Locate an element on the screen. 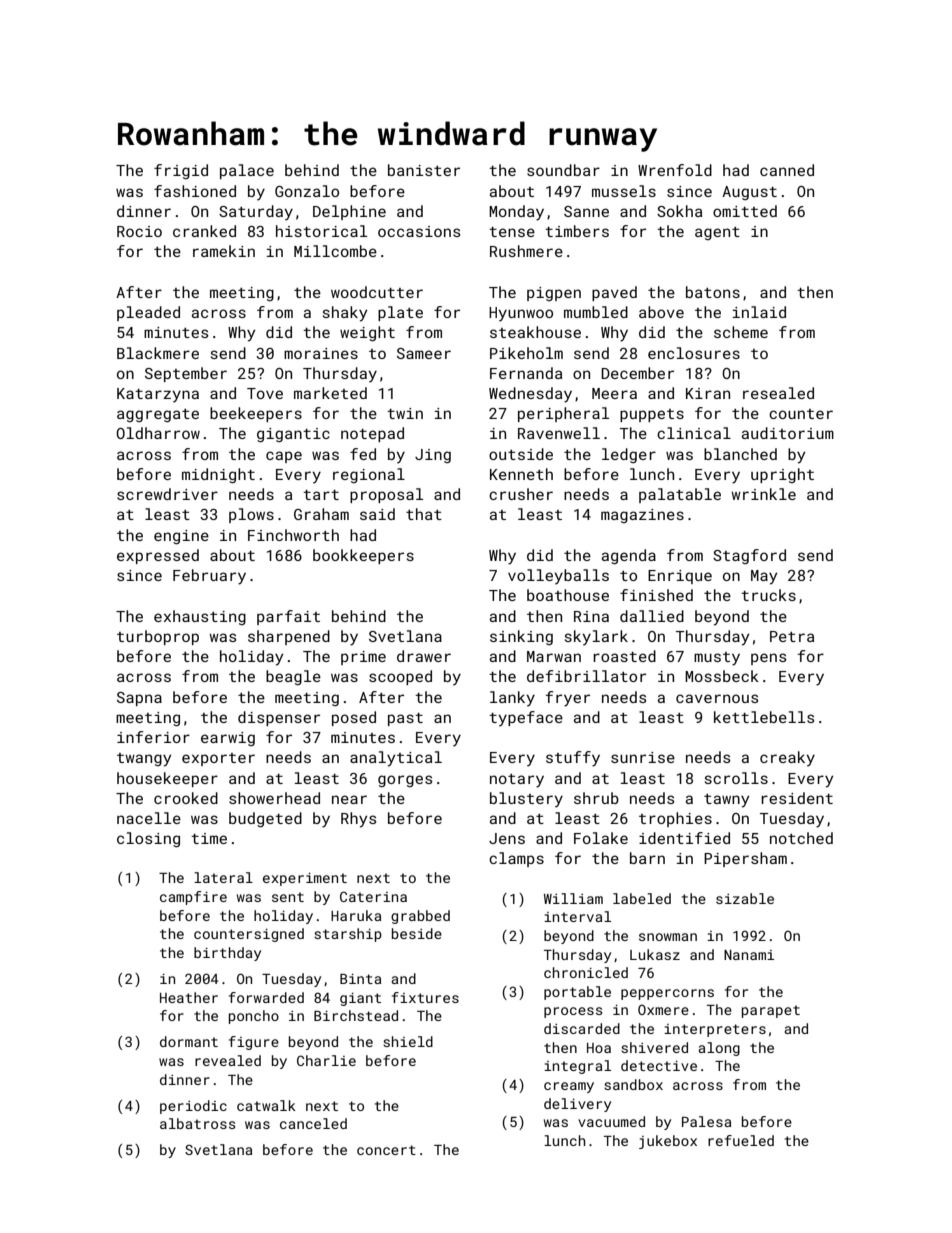 Image resolution: width=952 pixels, height=1233 pixels. canceled is located at coordinates (313, 1123).
